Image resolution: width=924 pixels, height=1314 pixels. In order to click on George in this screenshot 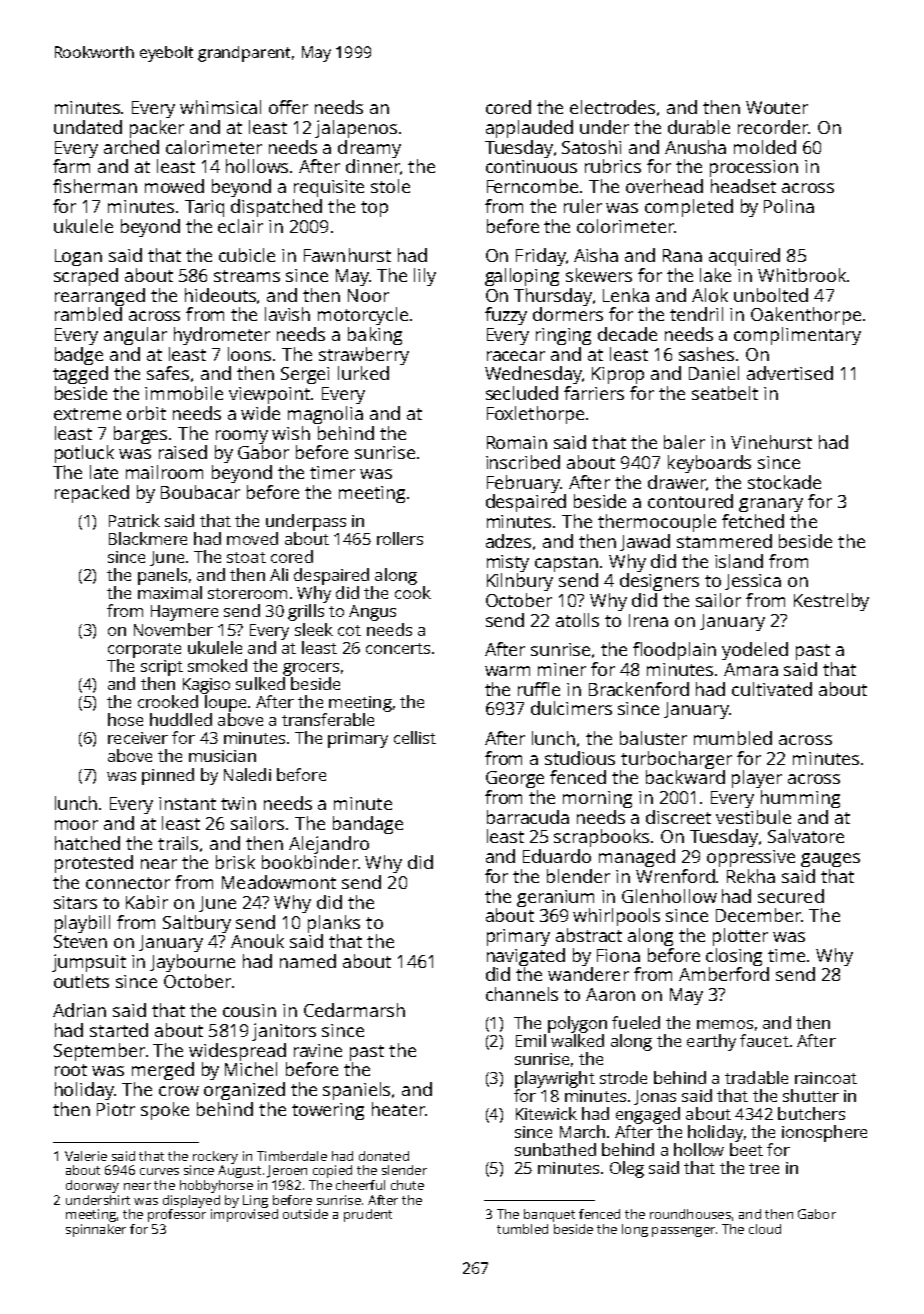, I will do `click(515, 779)`.
